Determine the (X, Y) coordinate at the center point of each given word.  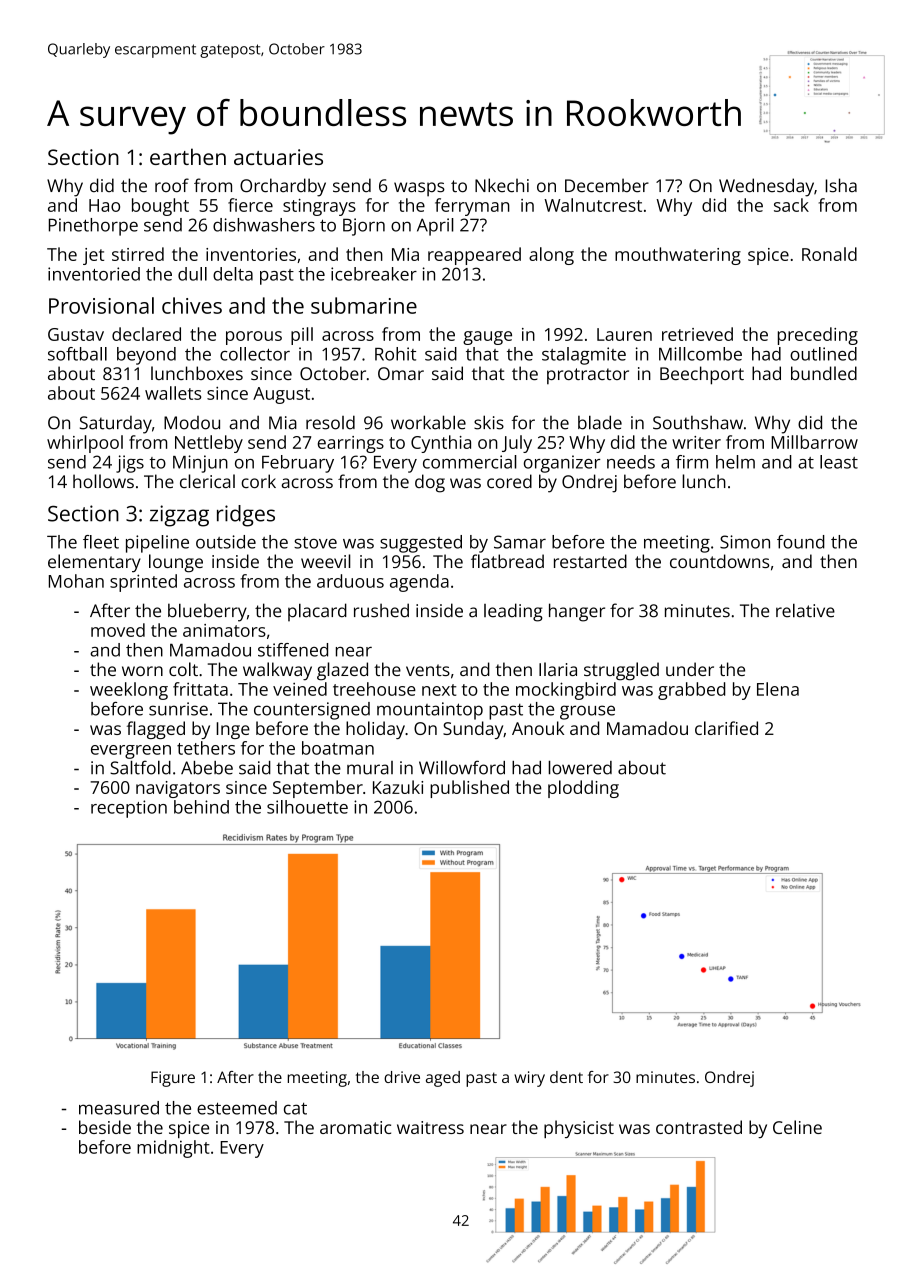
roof (172, 185)
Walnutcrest (593, 205)
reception (129, 809)
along (551, 256)
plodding (583, 789)
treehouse (374, 689)
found (801, 542)
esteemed (237, 1108)
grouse (587, 712)
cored (509, 481)
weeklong (129, 691)
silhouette (307, 807)
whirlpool (85, 444)
